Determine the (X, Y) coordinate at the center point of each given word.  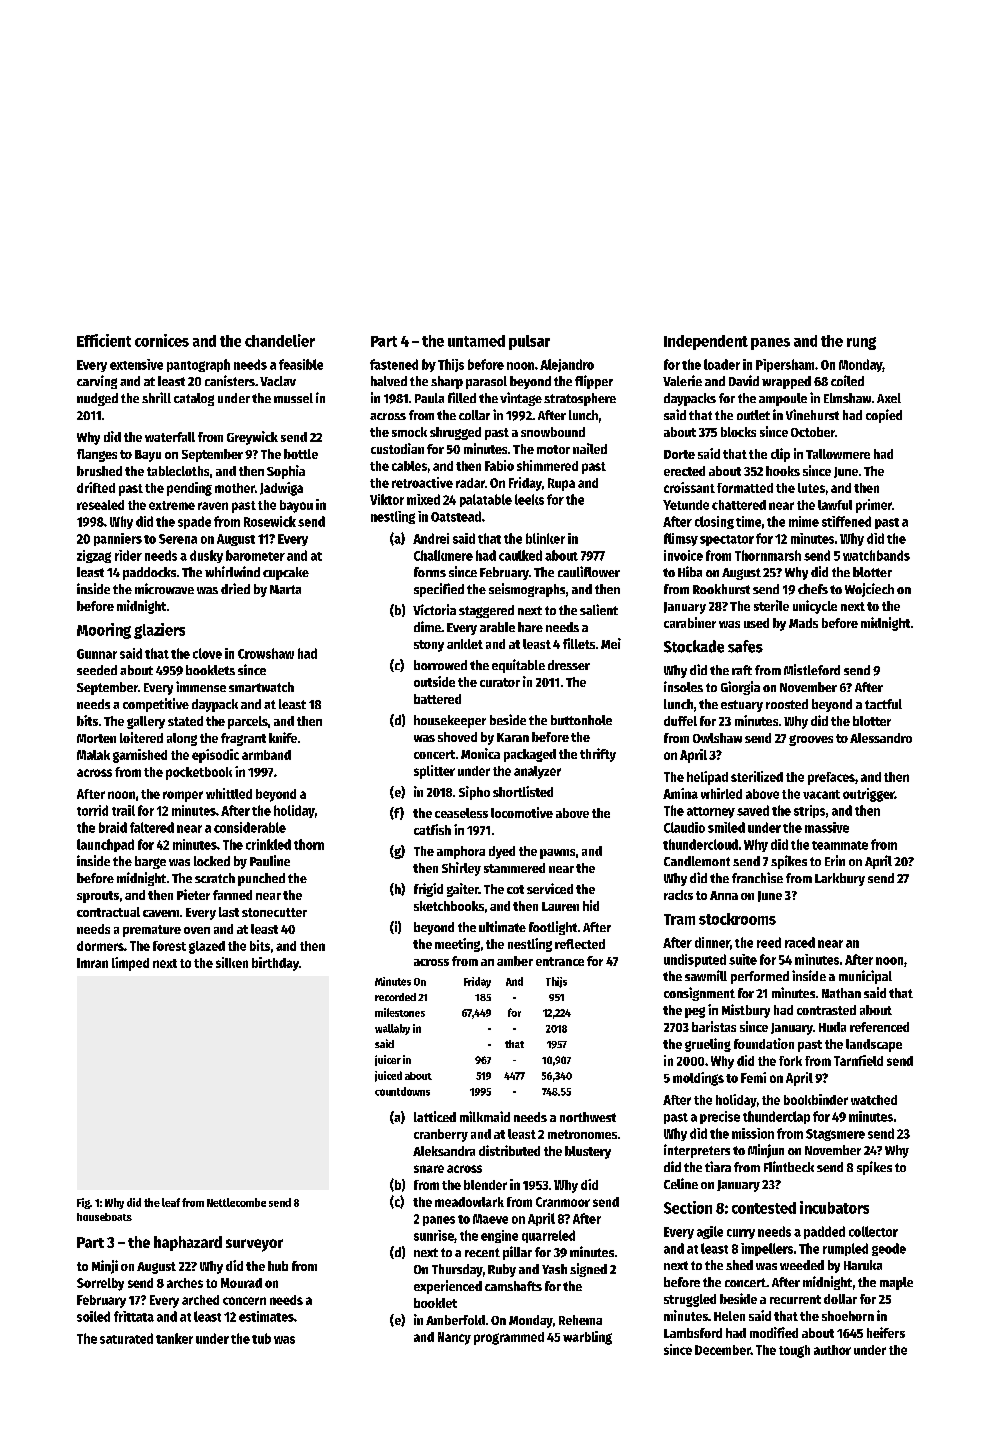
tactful (883, 704)
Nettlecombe (236, 1202)
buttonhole (581, 720)
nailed (590, 448)
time (748, 521)
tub (261, 1338)
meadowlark (469, 1202)
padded (824, 1232)
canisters (230, 380)
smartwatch (261, 687)
